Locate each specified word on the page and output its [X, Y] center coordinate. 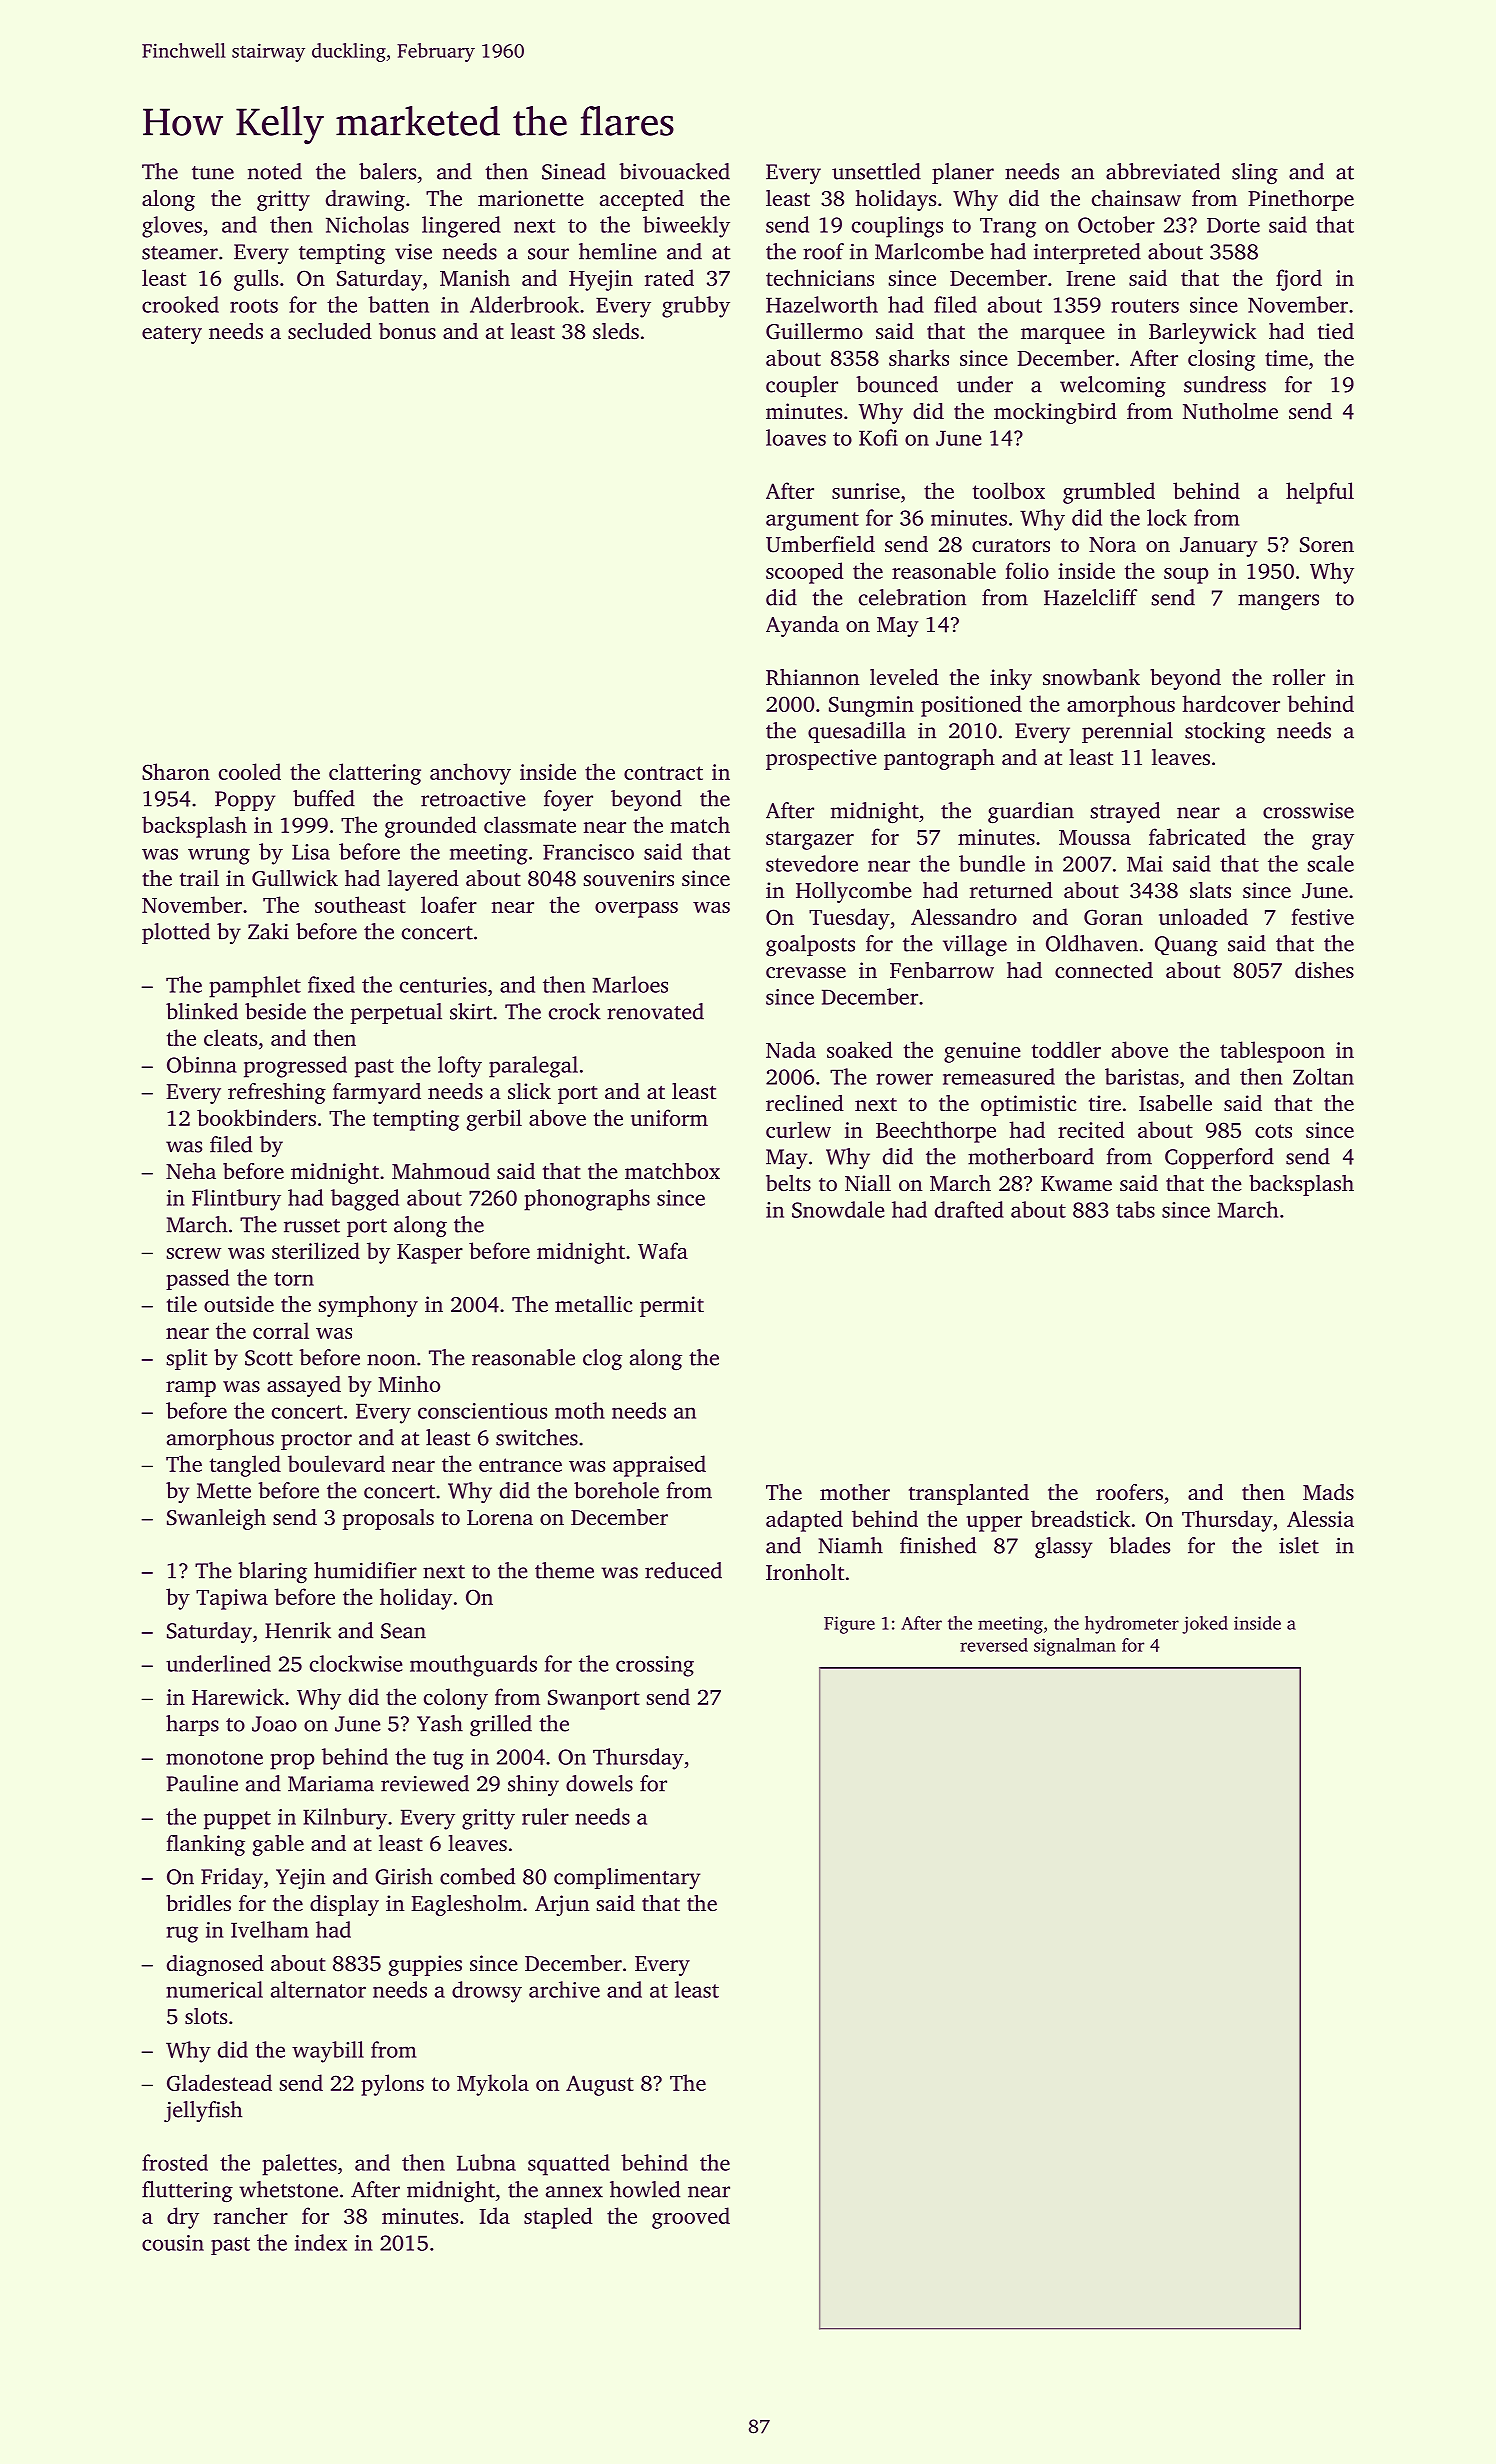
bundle [992, 863]
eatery [172, 335]
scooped [805, 573]
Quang [1186, 946]
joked [1205, 1625]
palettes [299, 2165]
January [1219, 547]
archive [564, 1989]
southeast [360, 904]
